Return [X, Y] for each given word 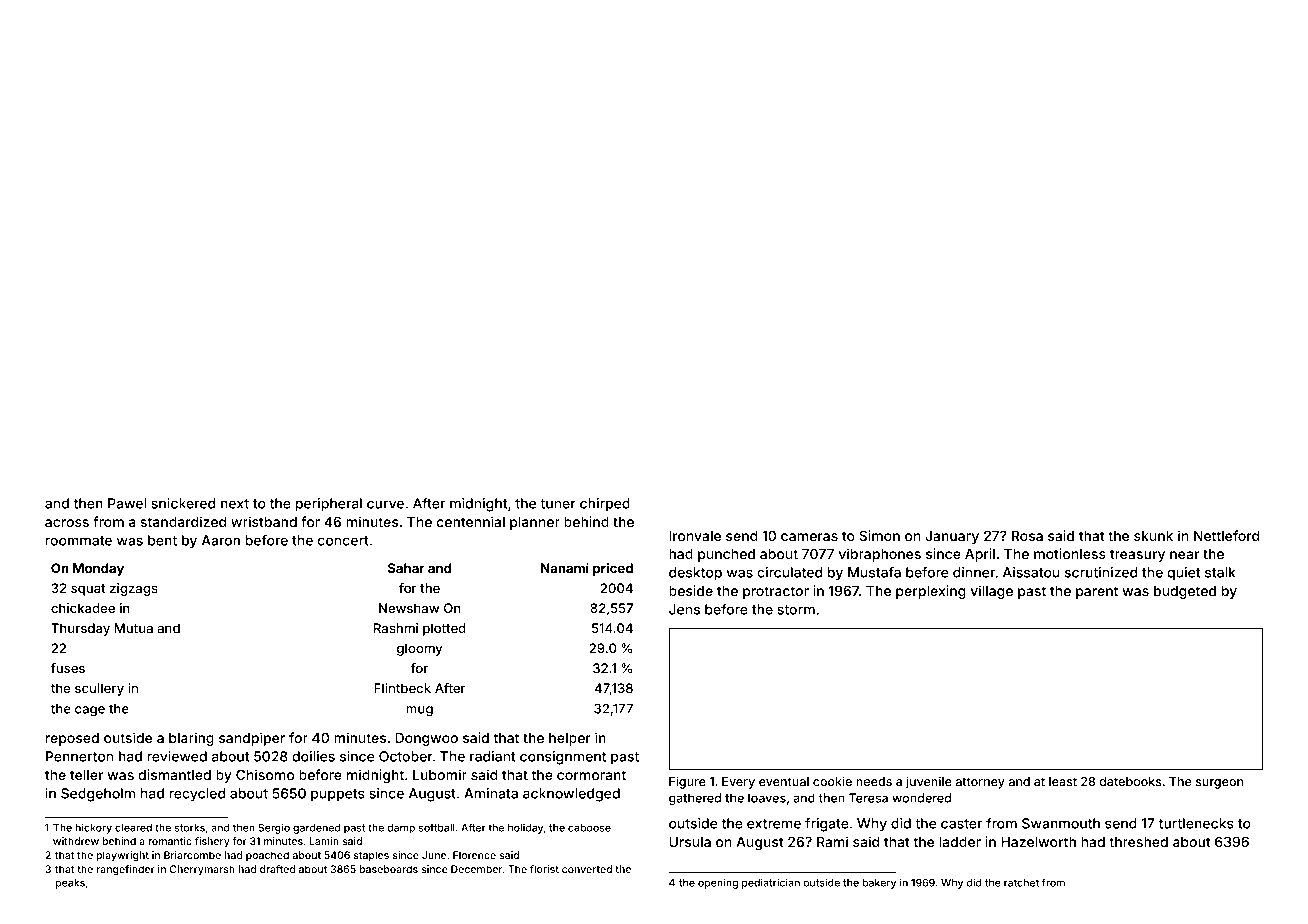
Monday [98, 569]
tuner [558, 504]
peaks [70, 884]
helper [570, 739]
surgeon [1219, 784]
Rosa [1027, 536]
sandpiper [252, 739]
